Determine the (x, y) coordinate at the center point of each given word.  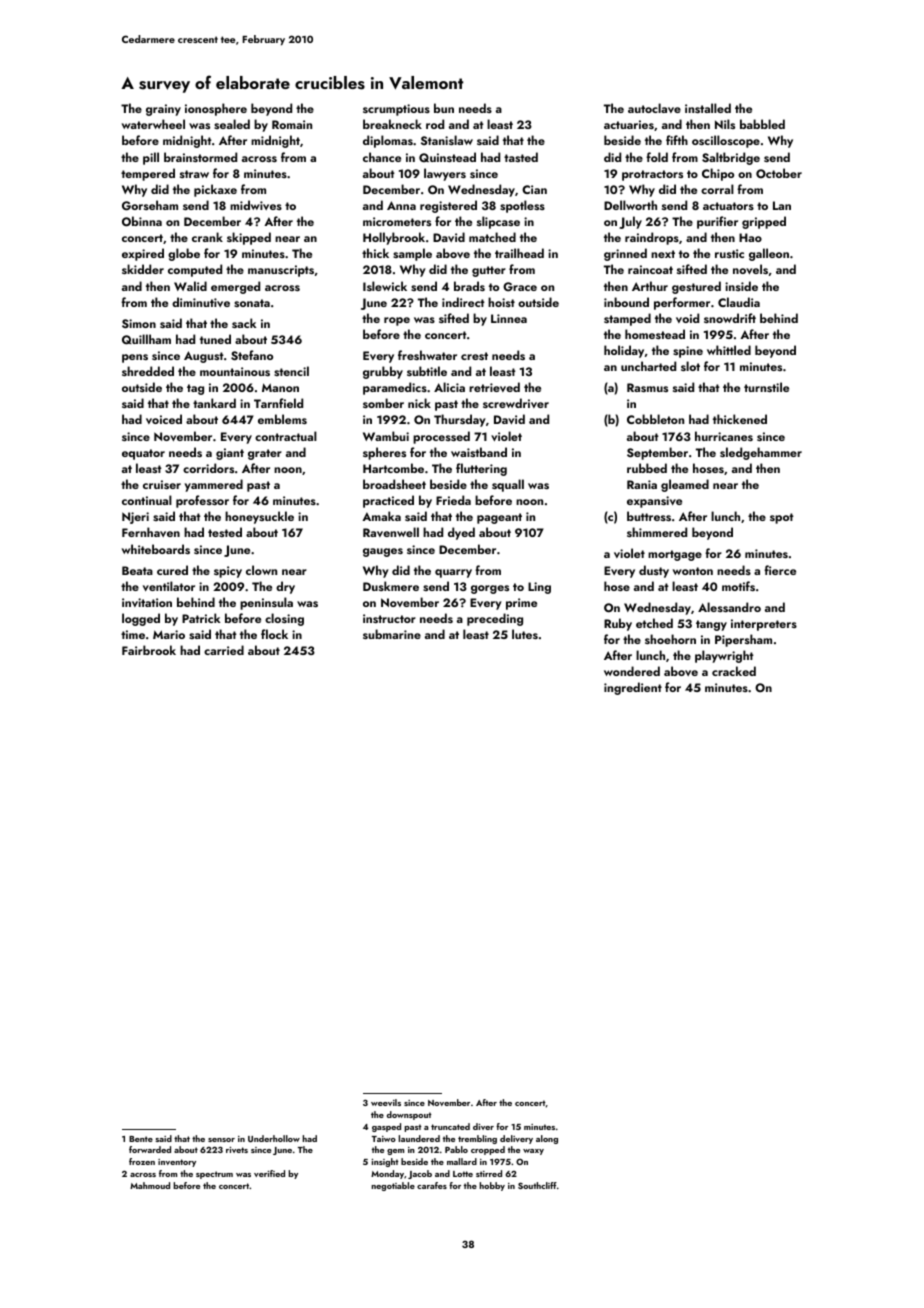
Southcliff (537, 1185)
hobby (492, 1186)
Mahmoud (150, 1185)
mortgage (675, 555)
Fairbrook (149, 650)
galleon (769, 254)
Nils (725, 124)
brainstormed (200, 157)
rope (397, 321)
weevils (386, 1102)
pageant (499, 518)
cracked (734, 671)
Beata (137, 570)
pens (135, 358)
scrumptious (396, 110)
